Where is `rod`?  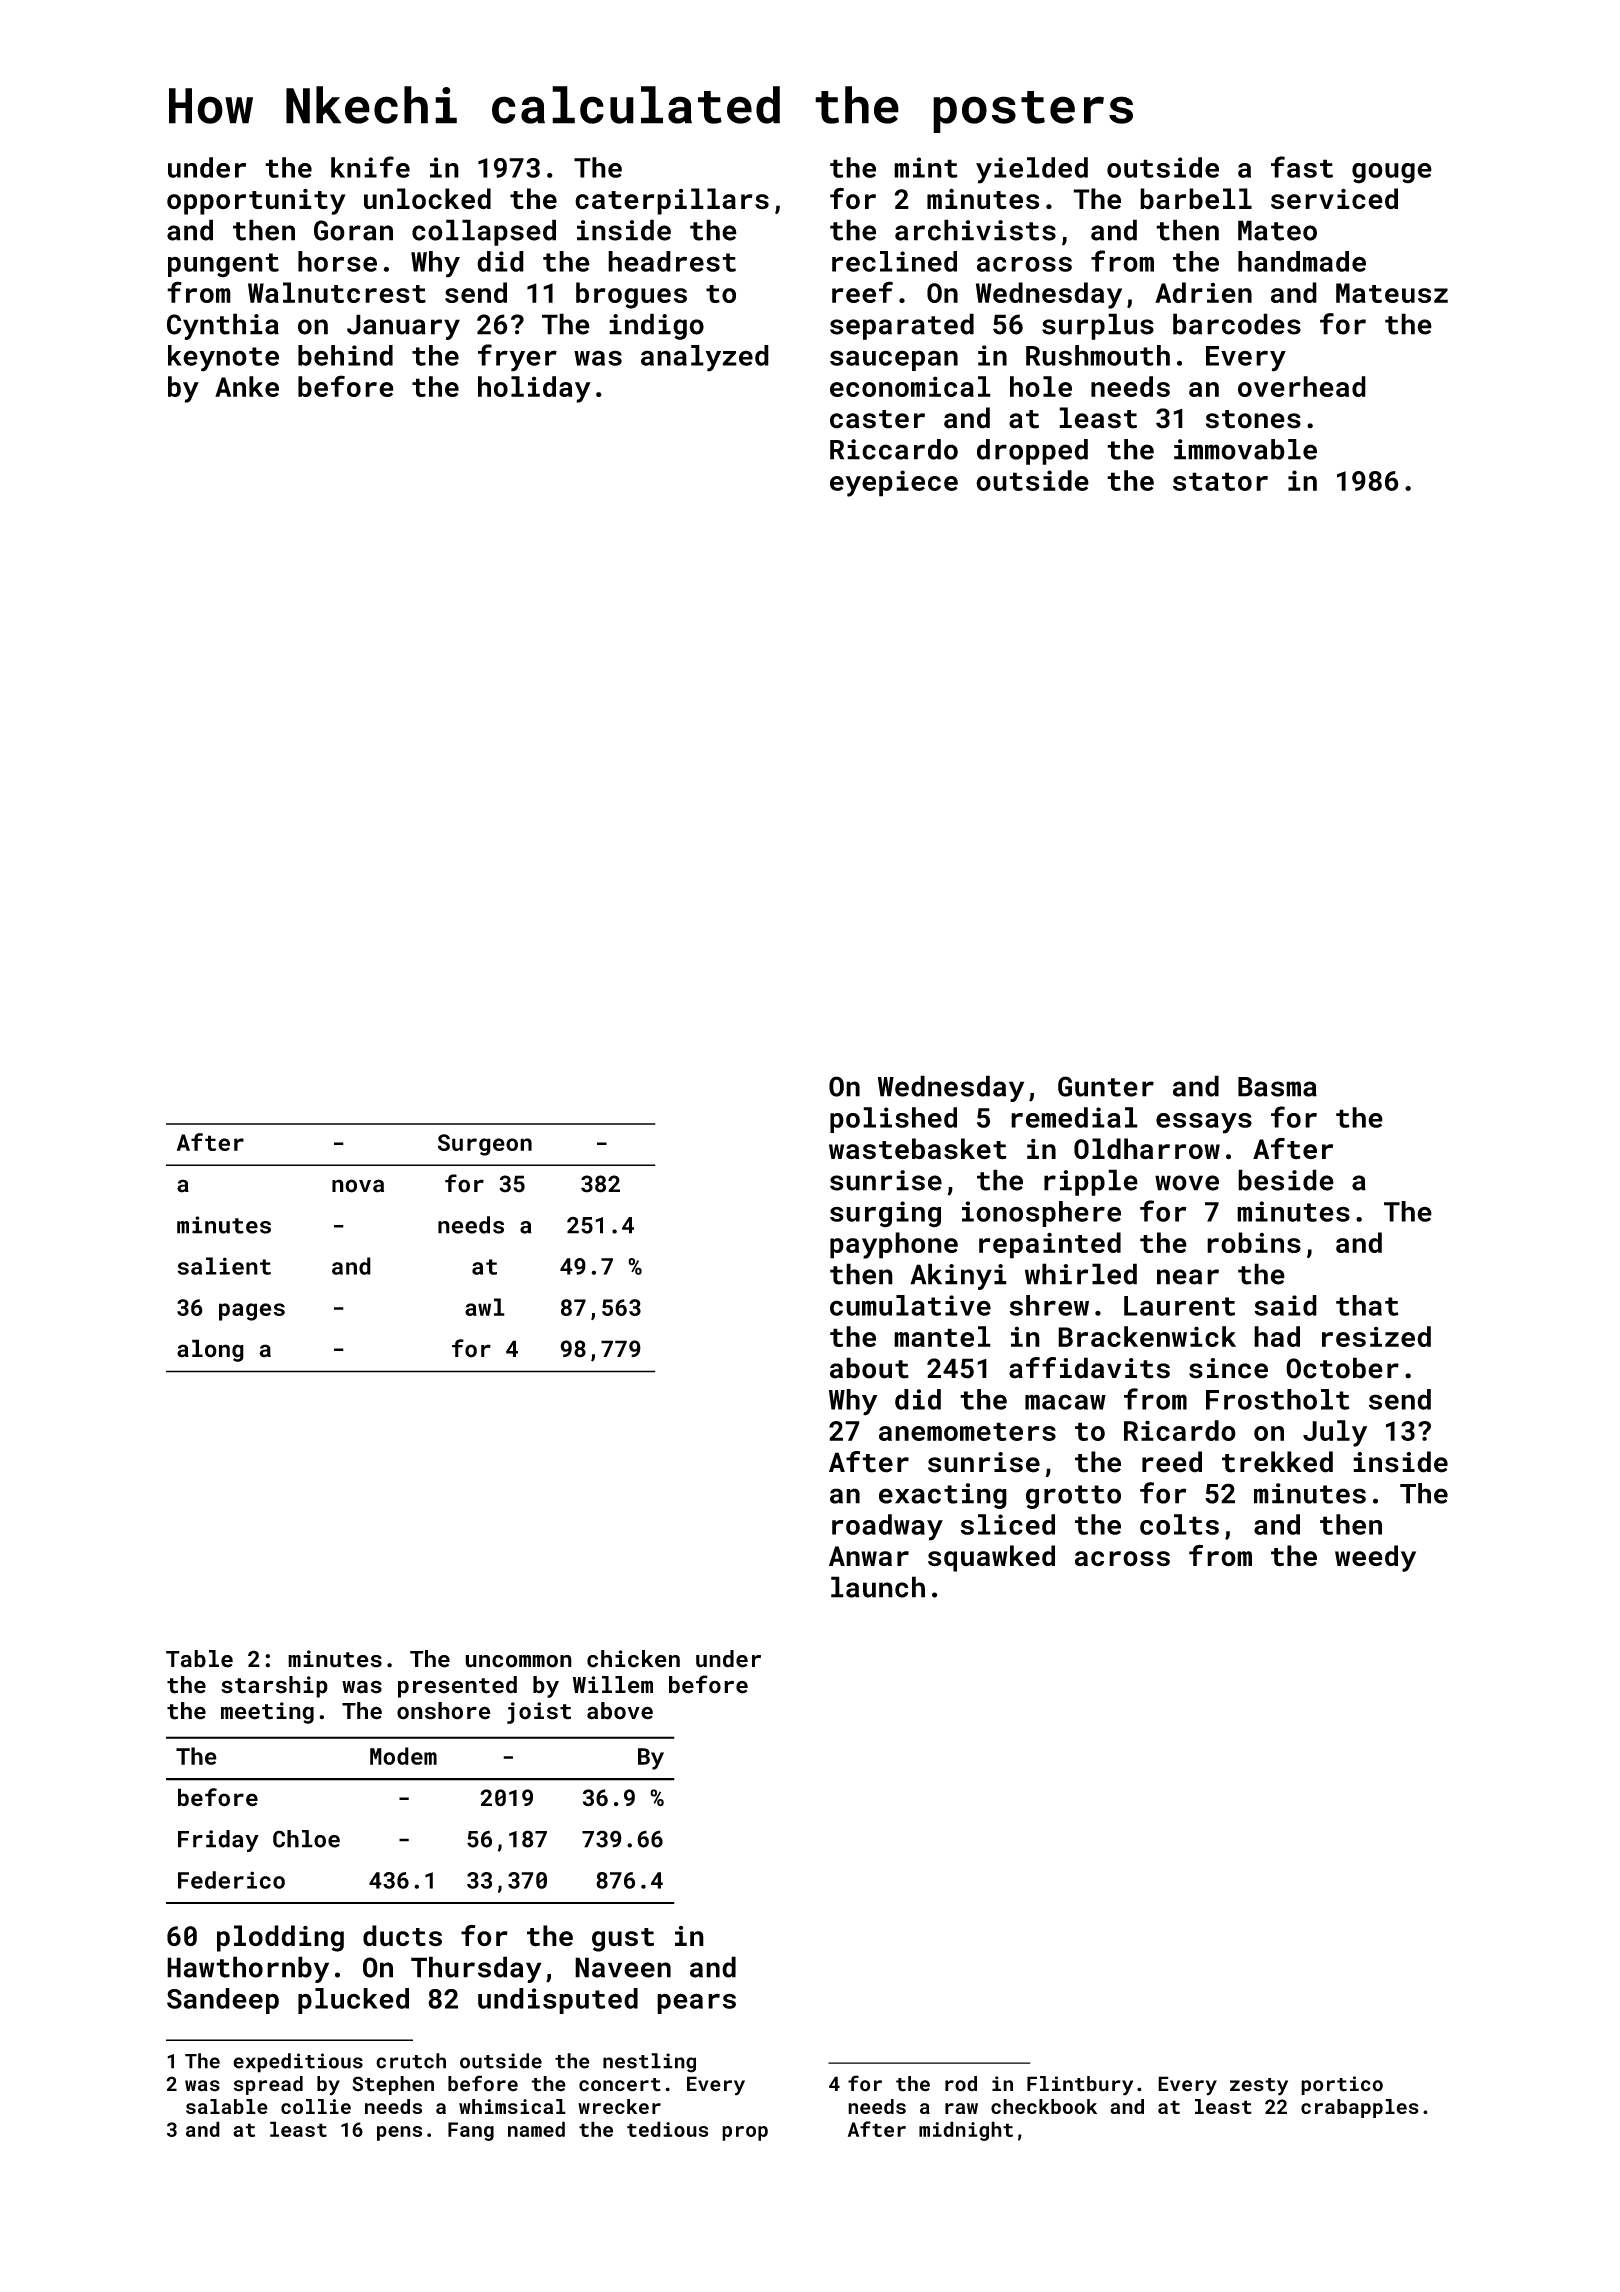
rod is located at coordinates (961, 2084).
